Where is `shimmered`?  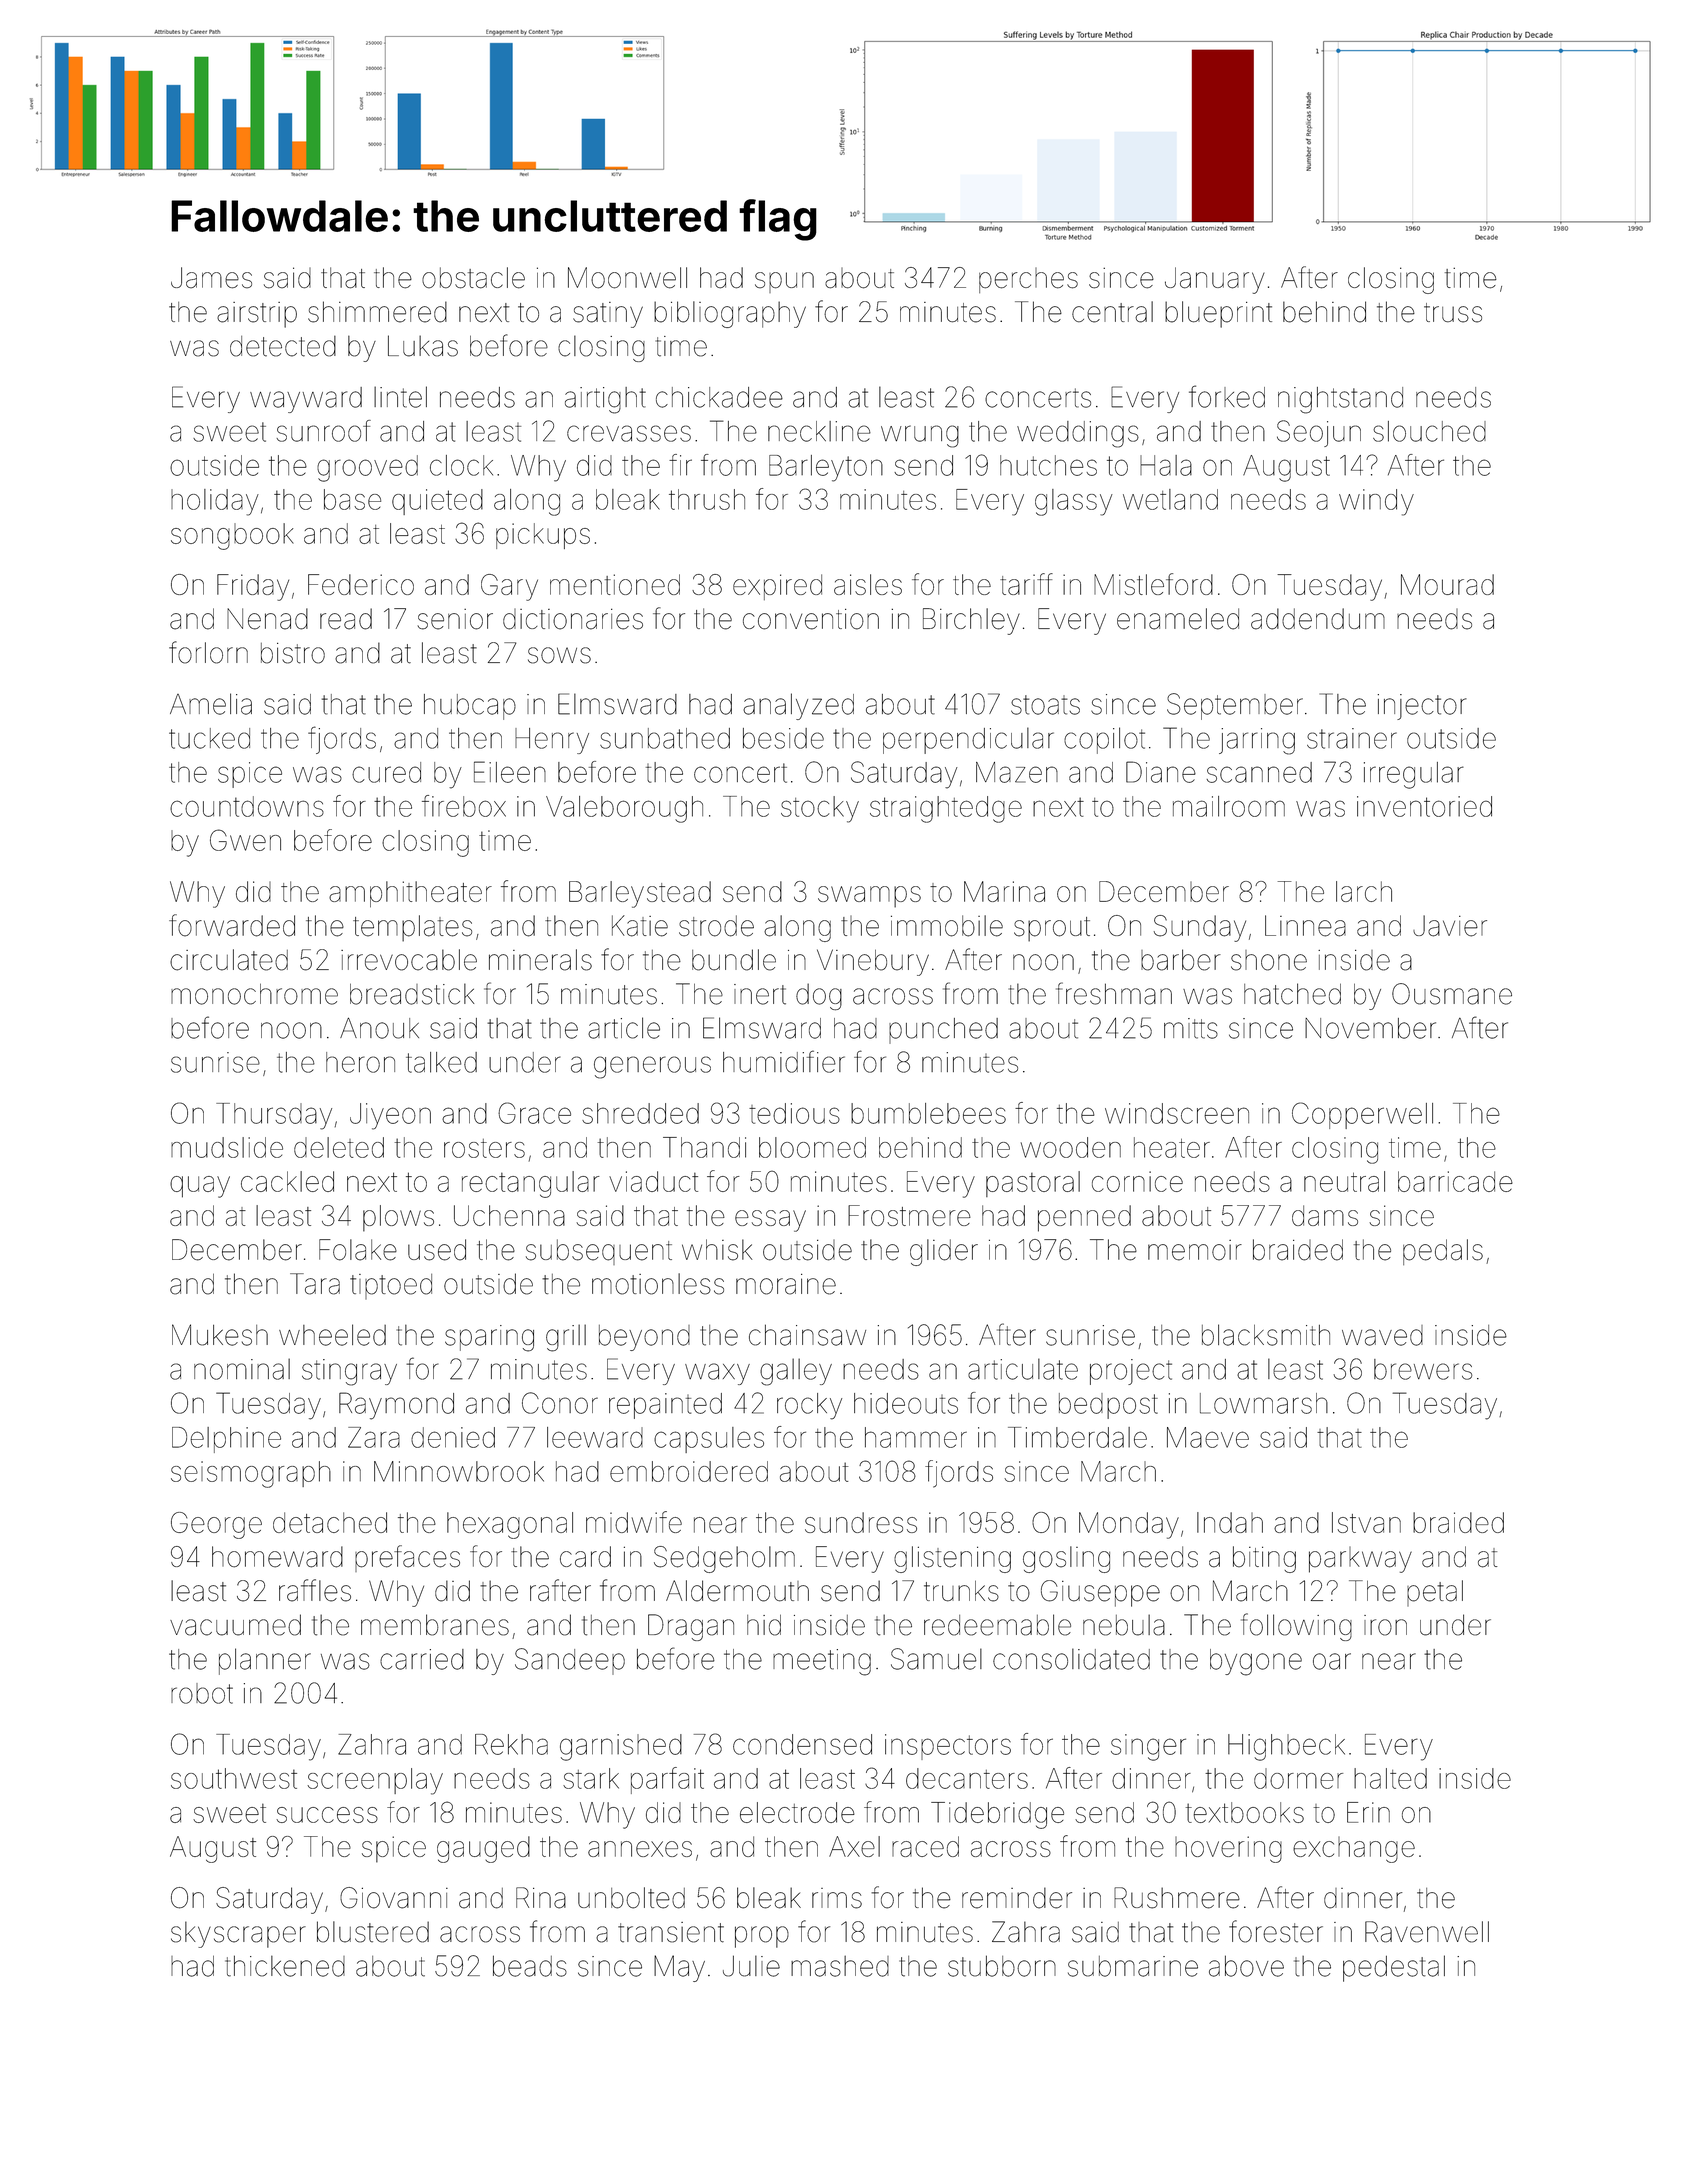
shimmered is located at coordinates (377, 312).
